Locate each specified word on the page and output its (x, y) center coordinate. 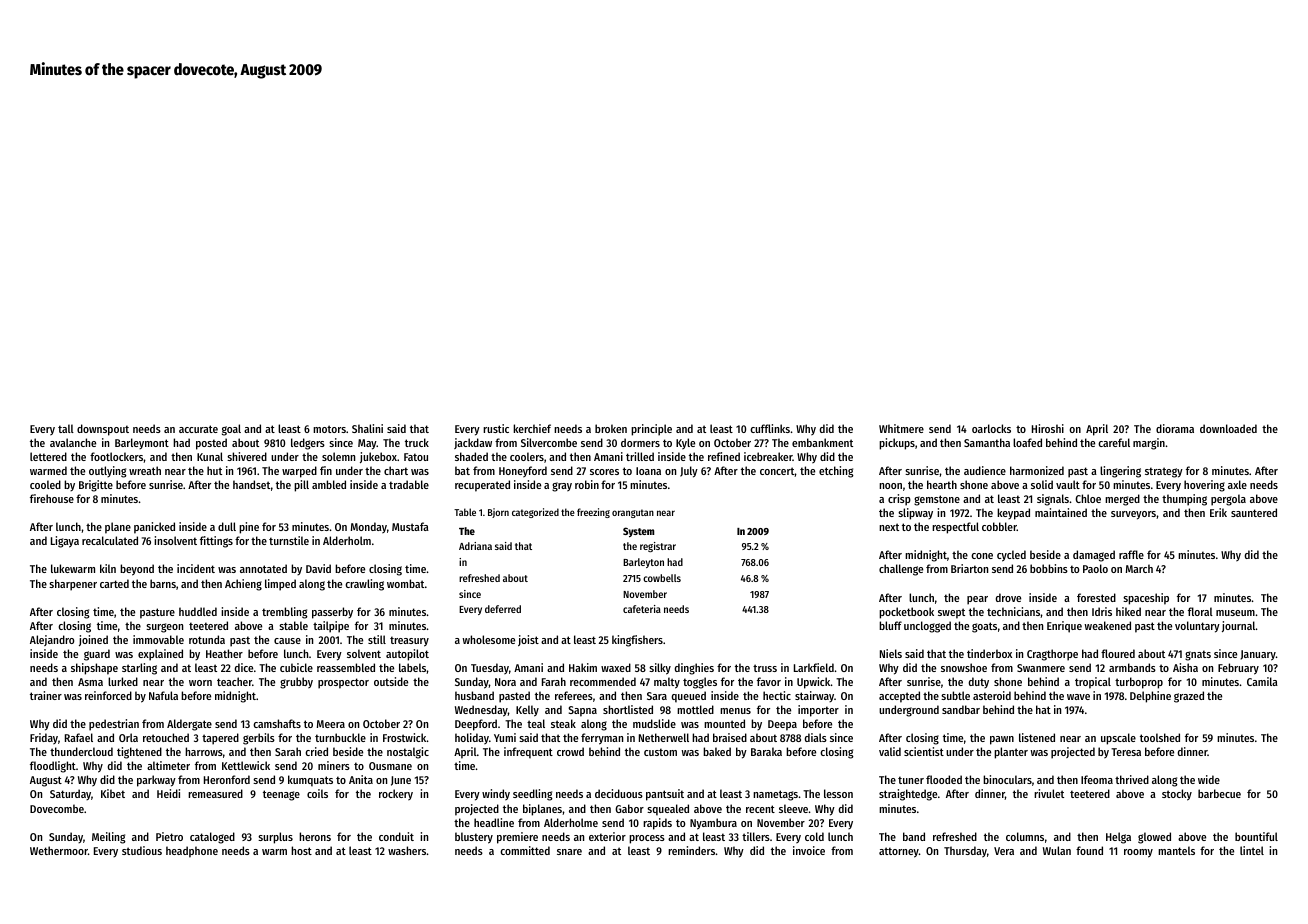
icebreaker (768, 456)
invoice (809, 850)
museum (1235, 613)
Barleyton (643, 563)
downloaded (1228, 428)
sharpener (73, 585)
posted (211, 444)
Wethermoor (59, 850)
